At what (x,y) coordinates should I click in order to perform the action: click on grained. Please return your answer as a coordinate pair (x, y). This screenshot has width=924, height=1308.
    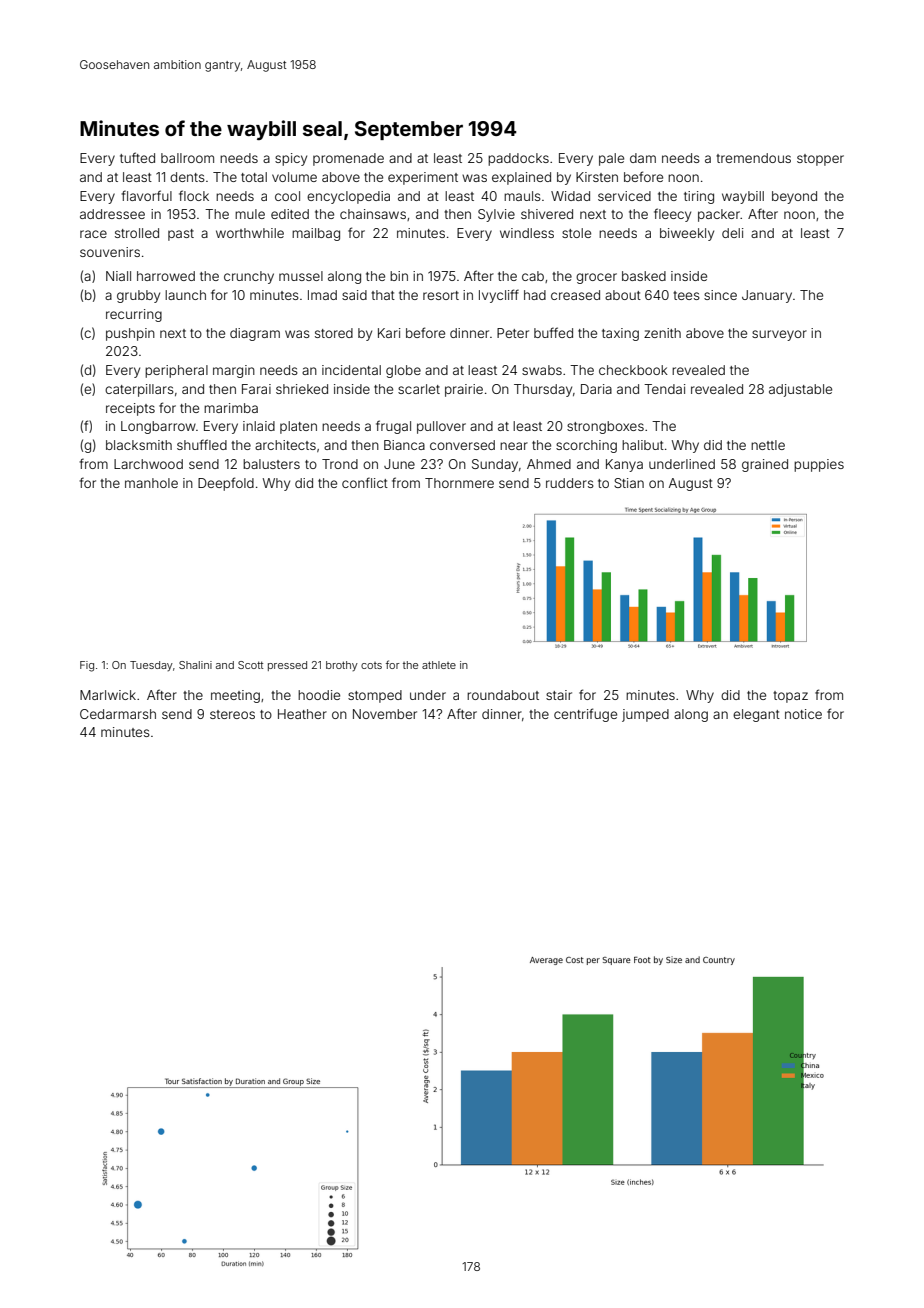
    Looking at the image, I should click on (765, 465).
